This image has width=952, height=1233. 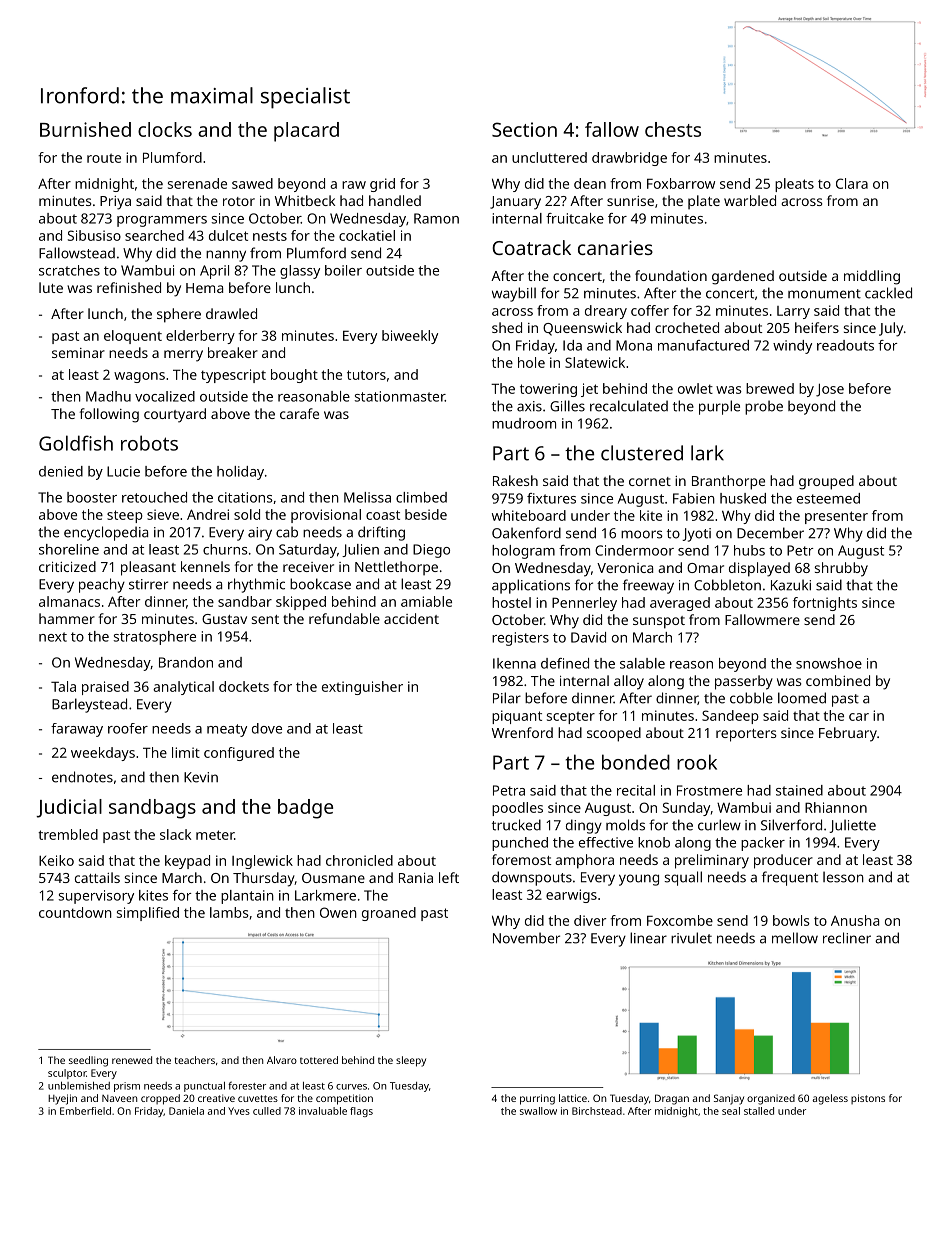 I want to click on Birchstead, so click(x=597, y=1111).
